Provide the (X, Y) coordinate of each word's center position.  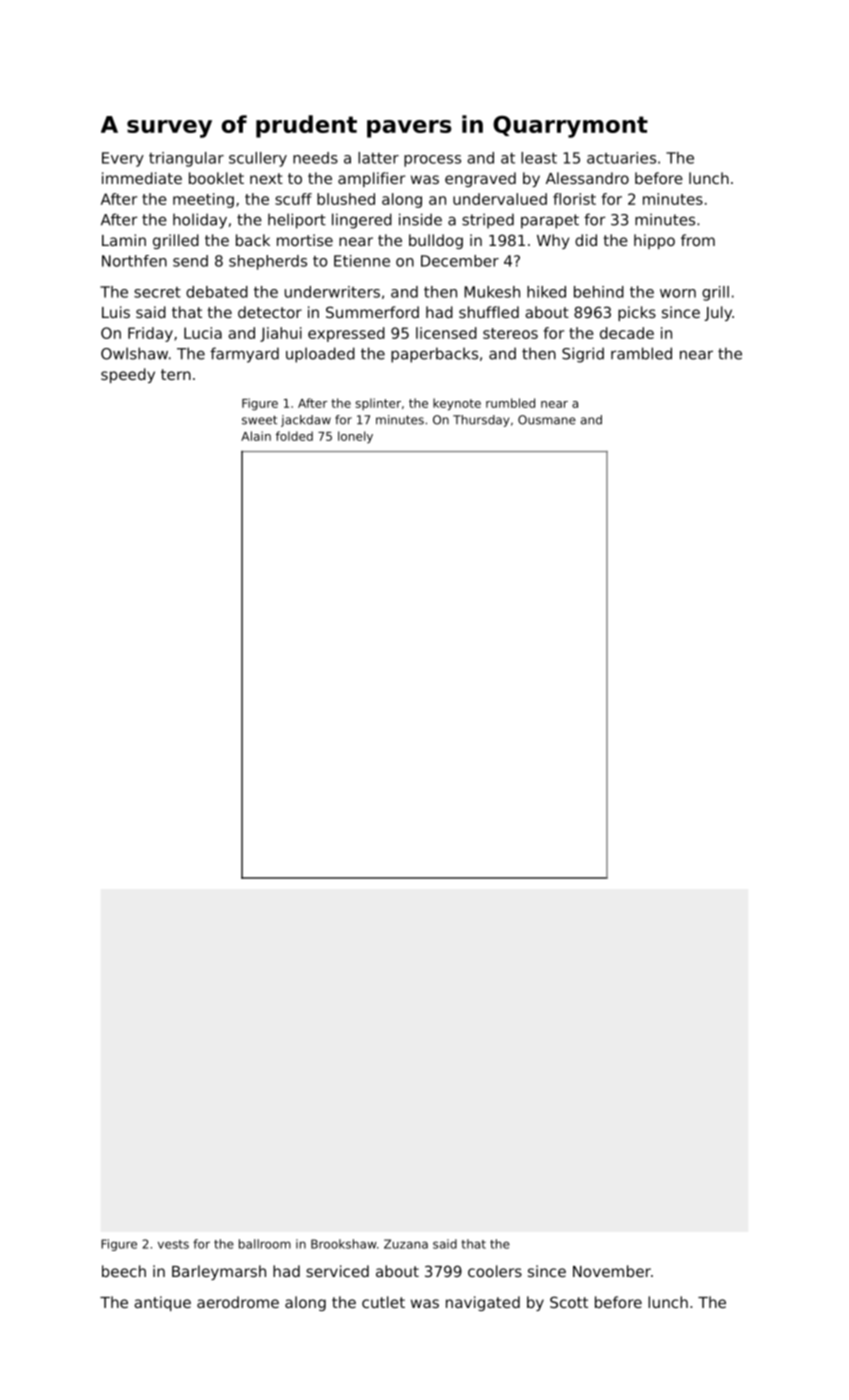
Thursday (481, 421)
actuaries (621, 158)
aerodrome (238, 1302)
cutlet (383, 1302)
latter (378, 158)
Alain (256, 436)
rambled (641, 353)
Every (123, 159)
